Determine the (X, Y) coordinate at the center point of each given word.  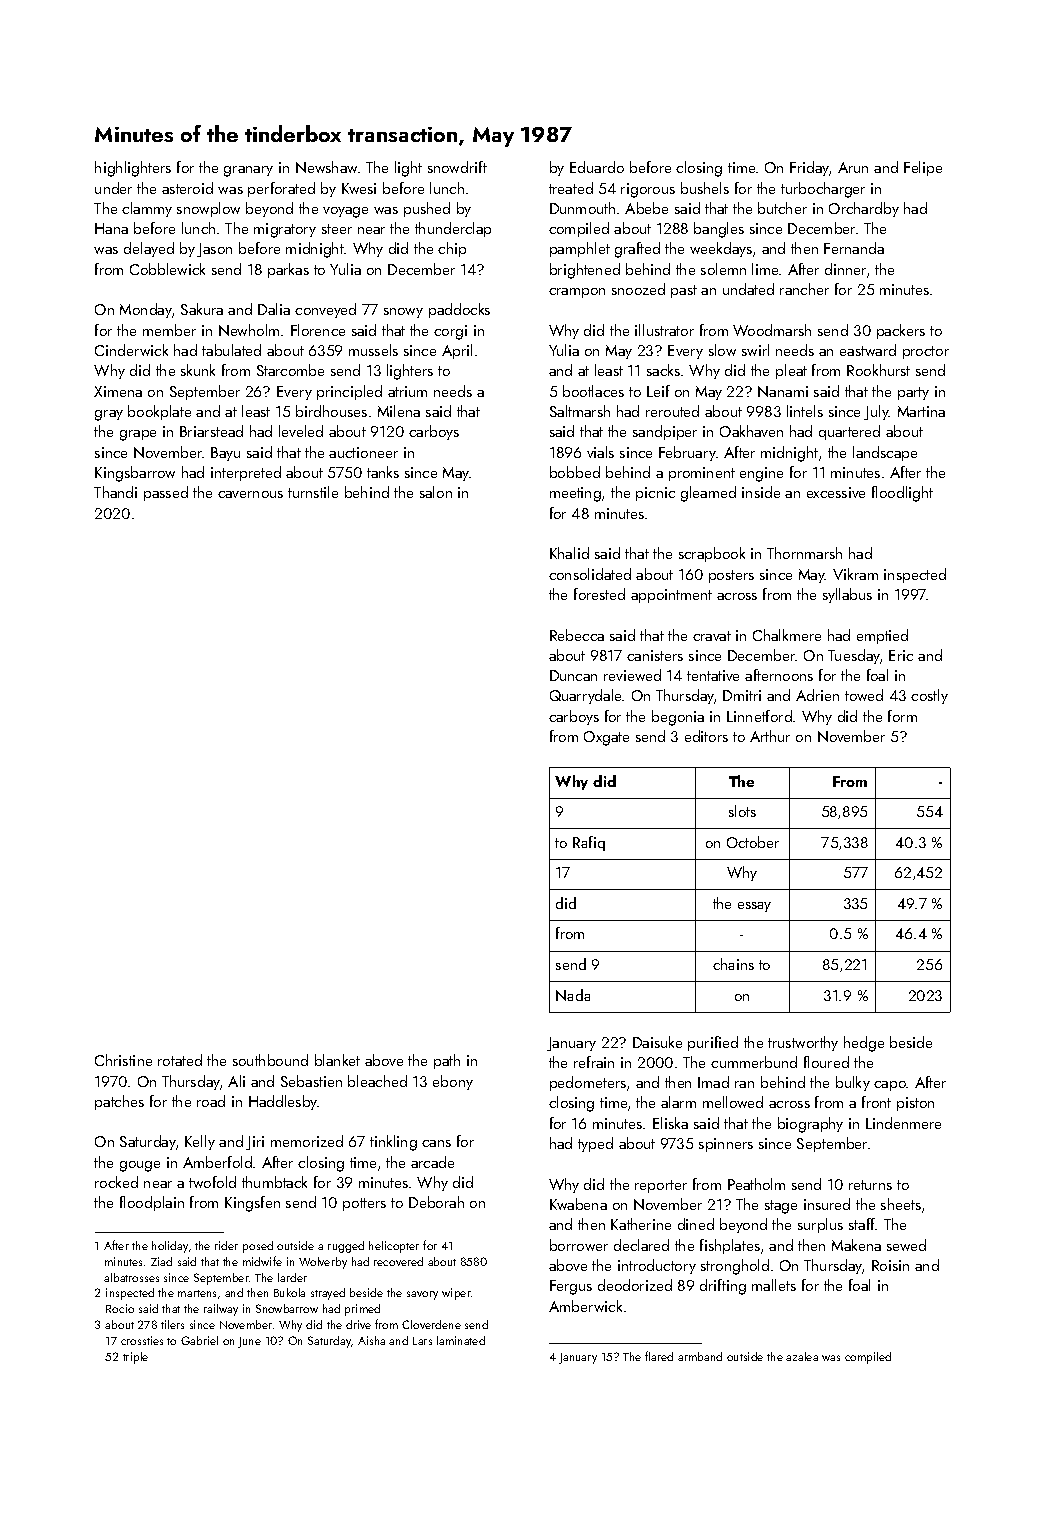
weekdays (721, 249)
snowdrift (457, 167)
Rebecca (577, 635)
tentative (713, 675)
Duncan (573, 675)
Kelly (200, 1142)
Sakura (202, 309)
